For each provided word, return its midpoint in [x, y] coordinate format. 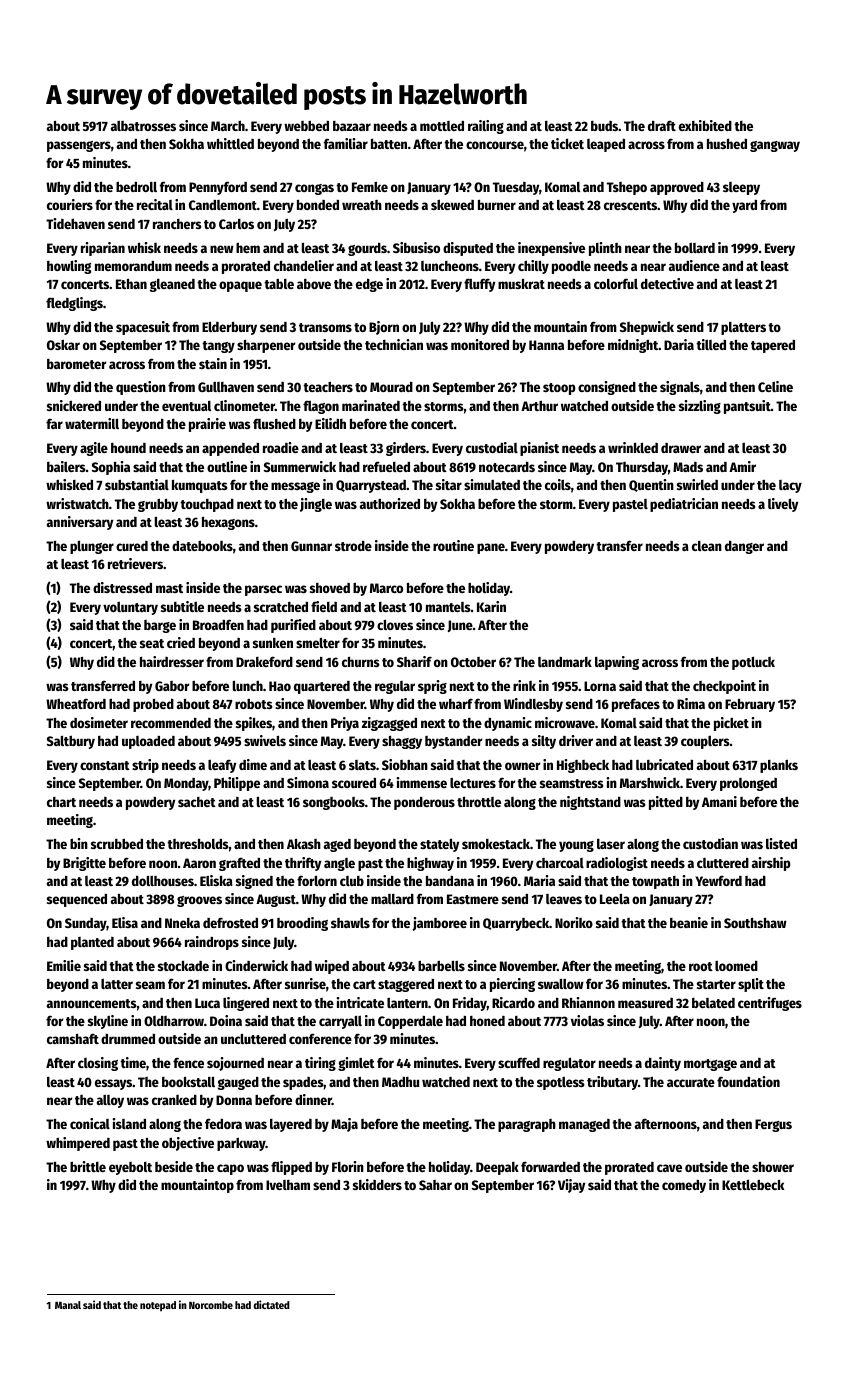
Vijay [571, 1186]
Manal [68, 1305]
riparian [103, 249]
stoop [559, 389]
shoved [330, 588]
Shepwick [647, 328]
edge [369, 285]
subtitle [182, 606]
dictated [272, 1304]
